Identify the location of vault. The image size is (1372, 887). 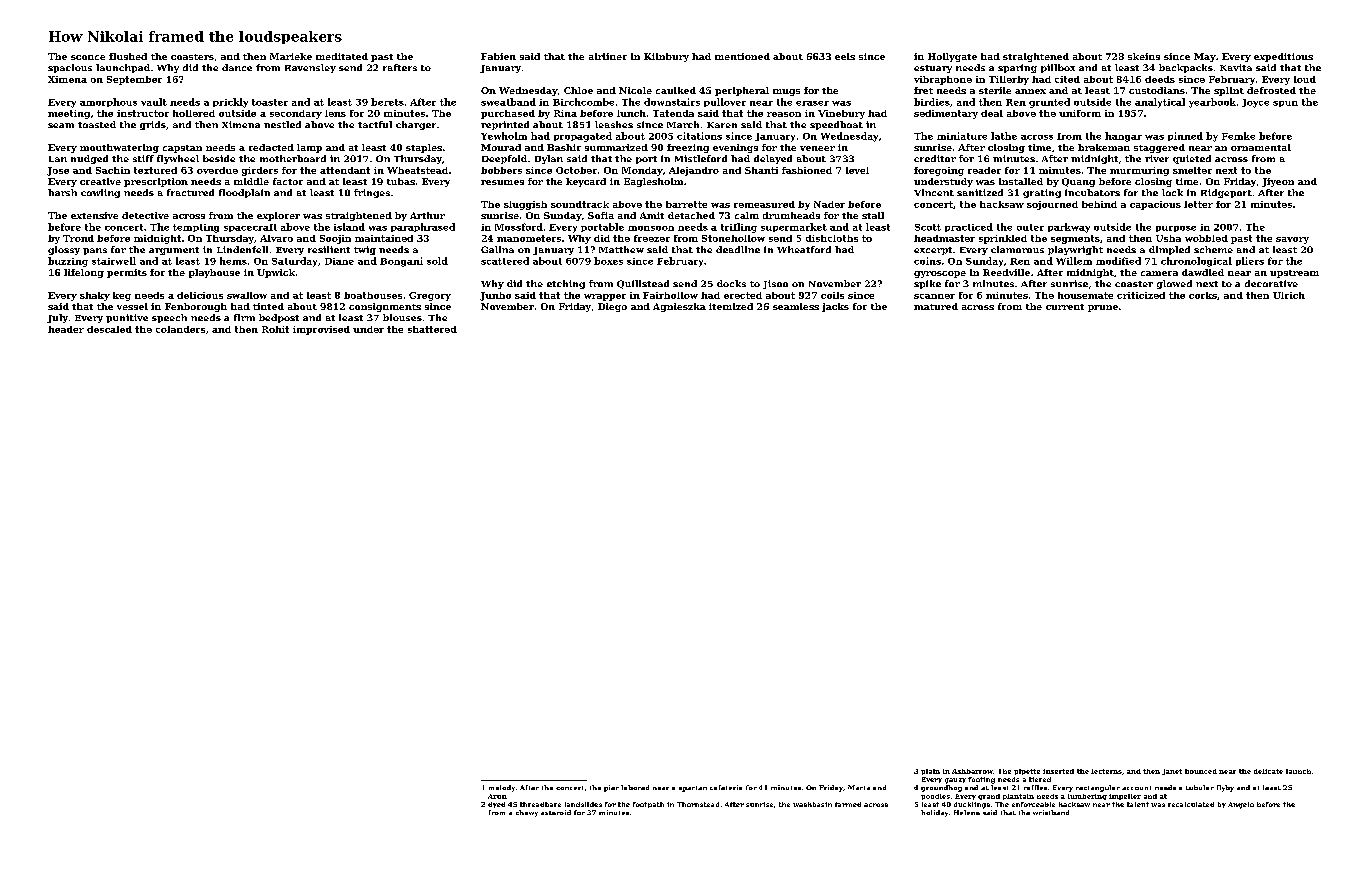
(154, 102).
